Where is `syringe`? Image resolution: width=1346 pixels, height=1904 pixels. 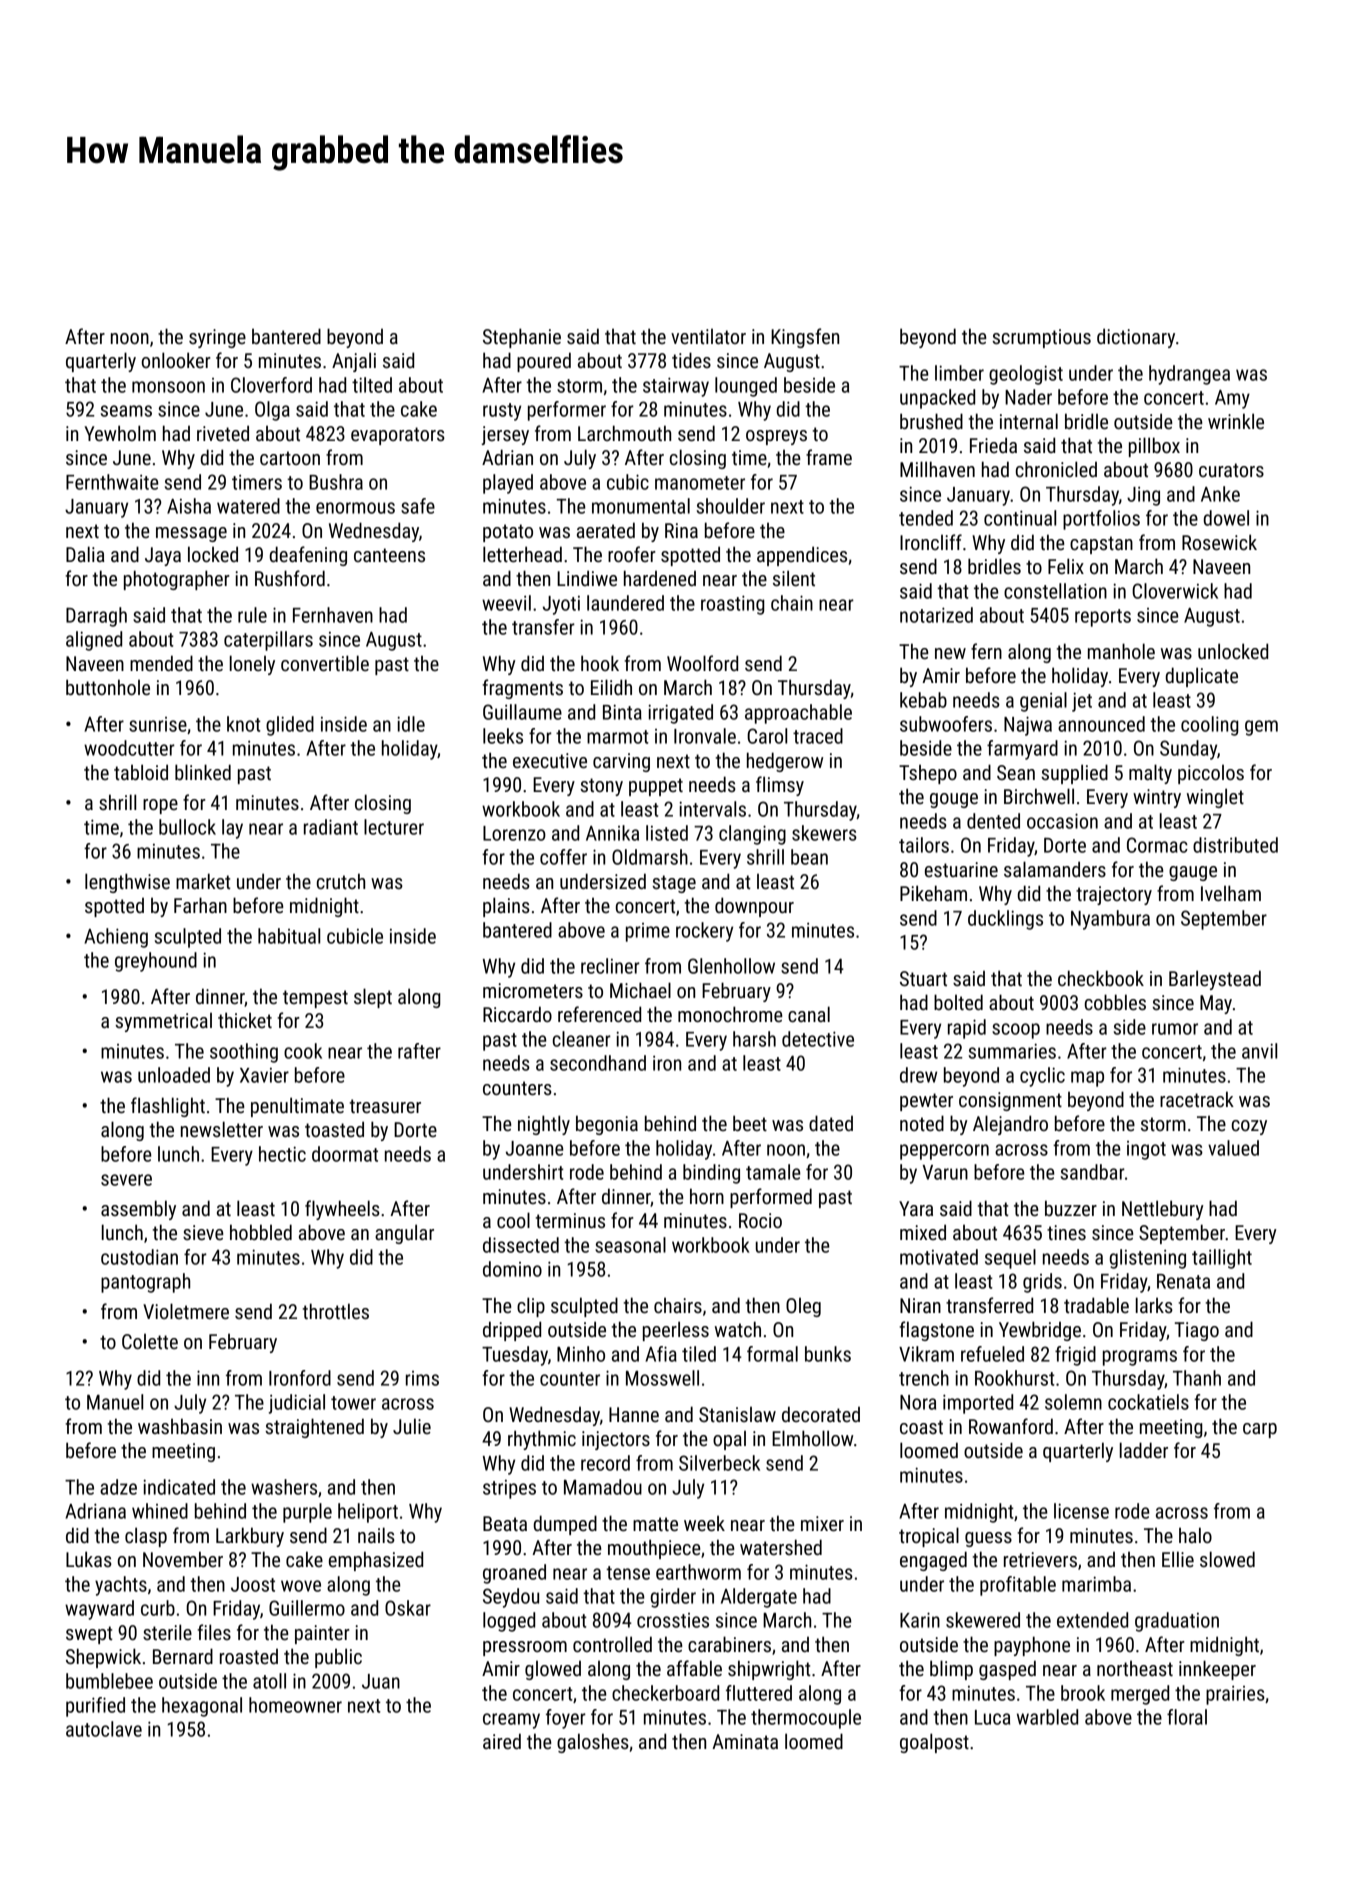 syringe is located at coordinates (217, 338).
